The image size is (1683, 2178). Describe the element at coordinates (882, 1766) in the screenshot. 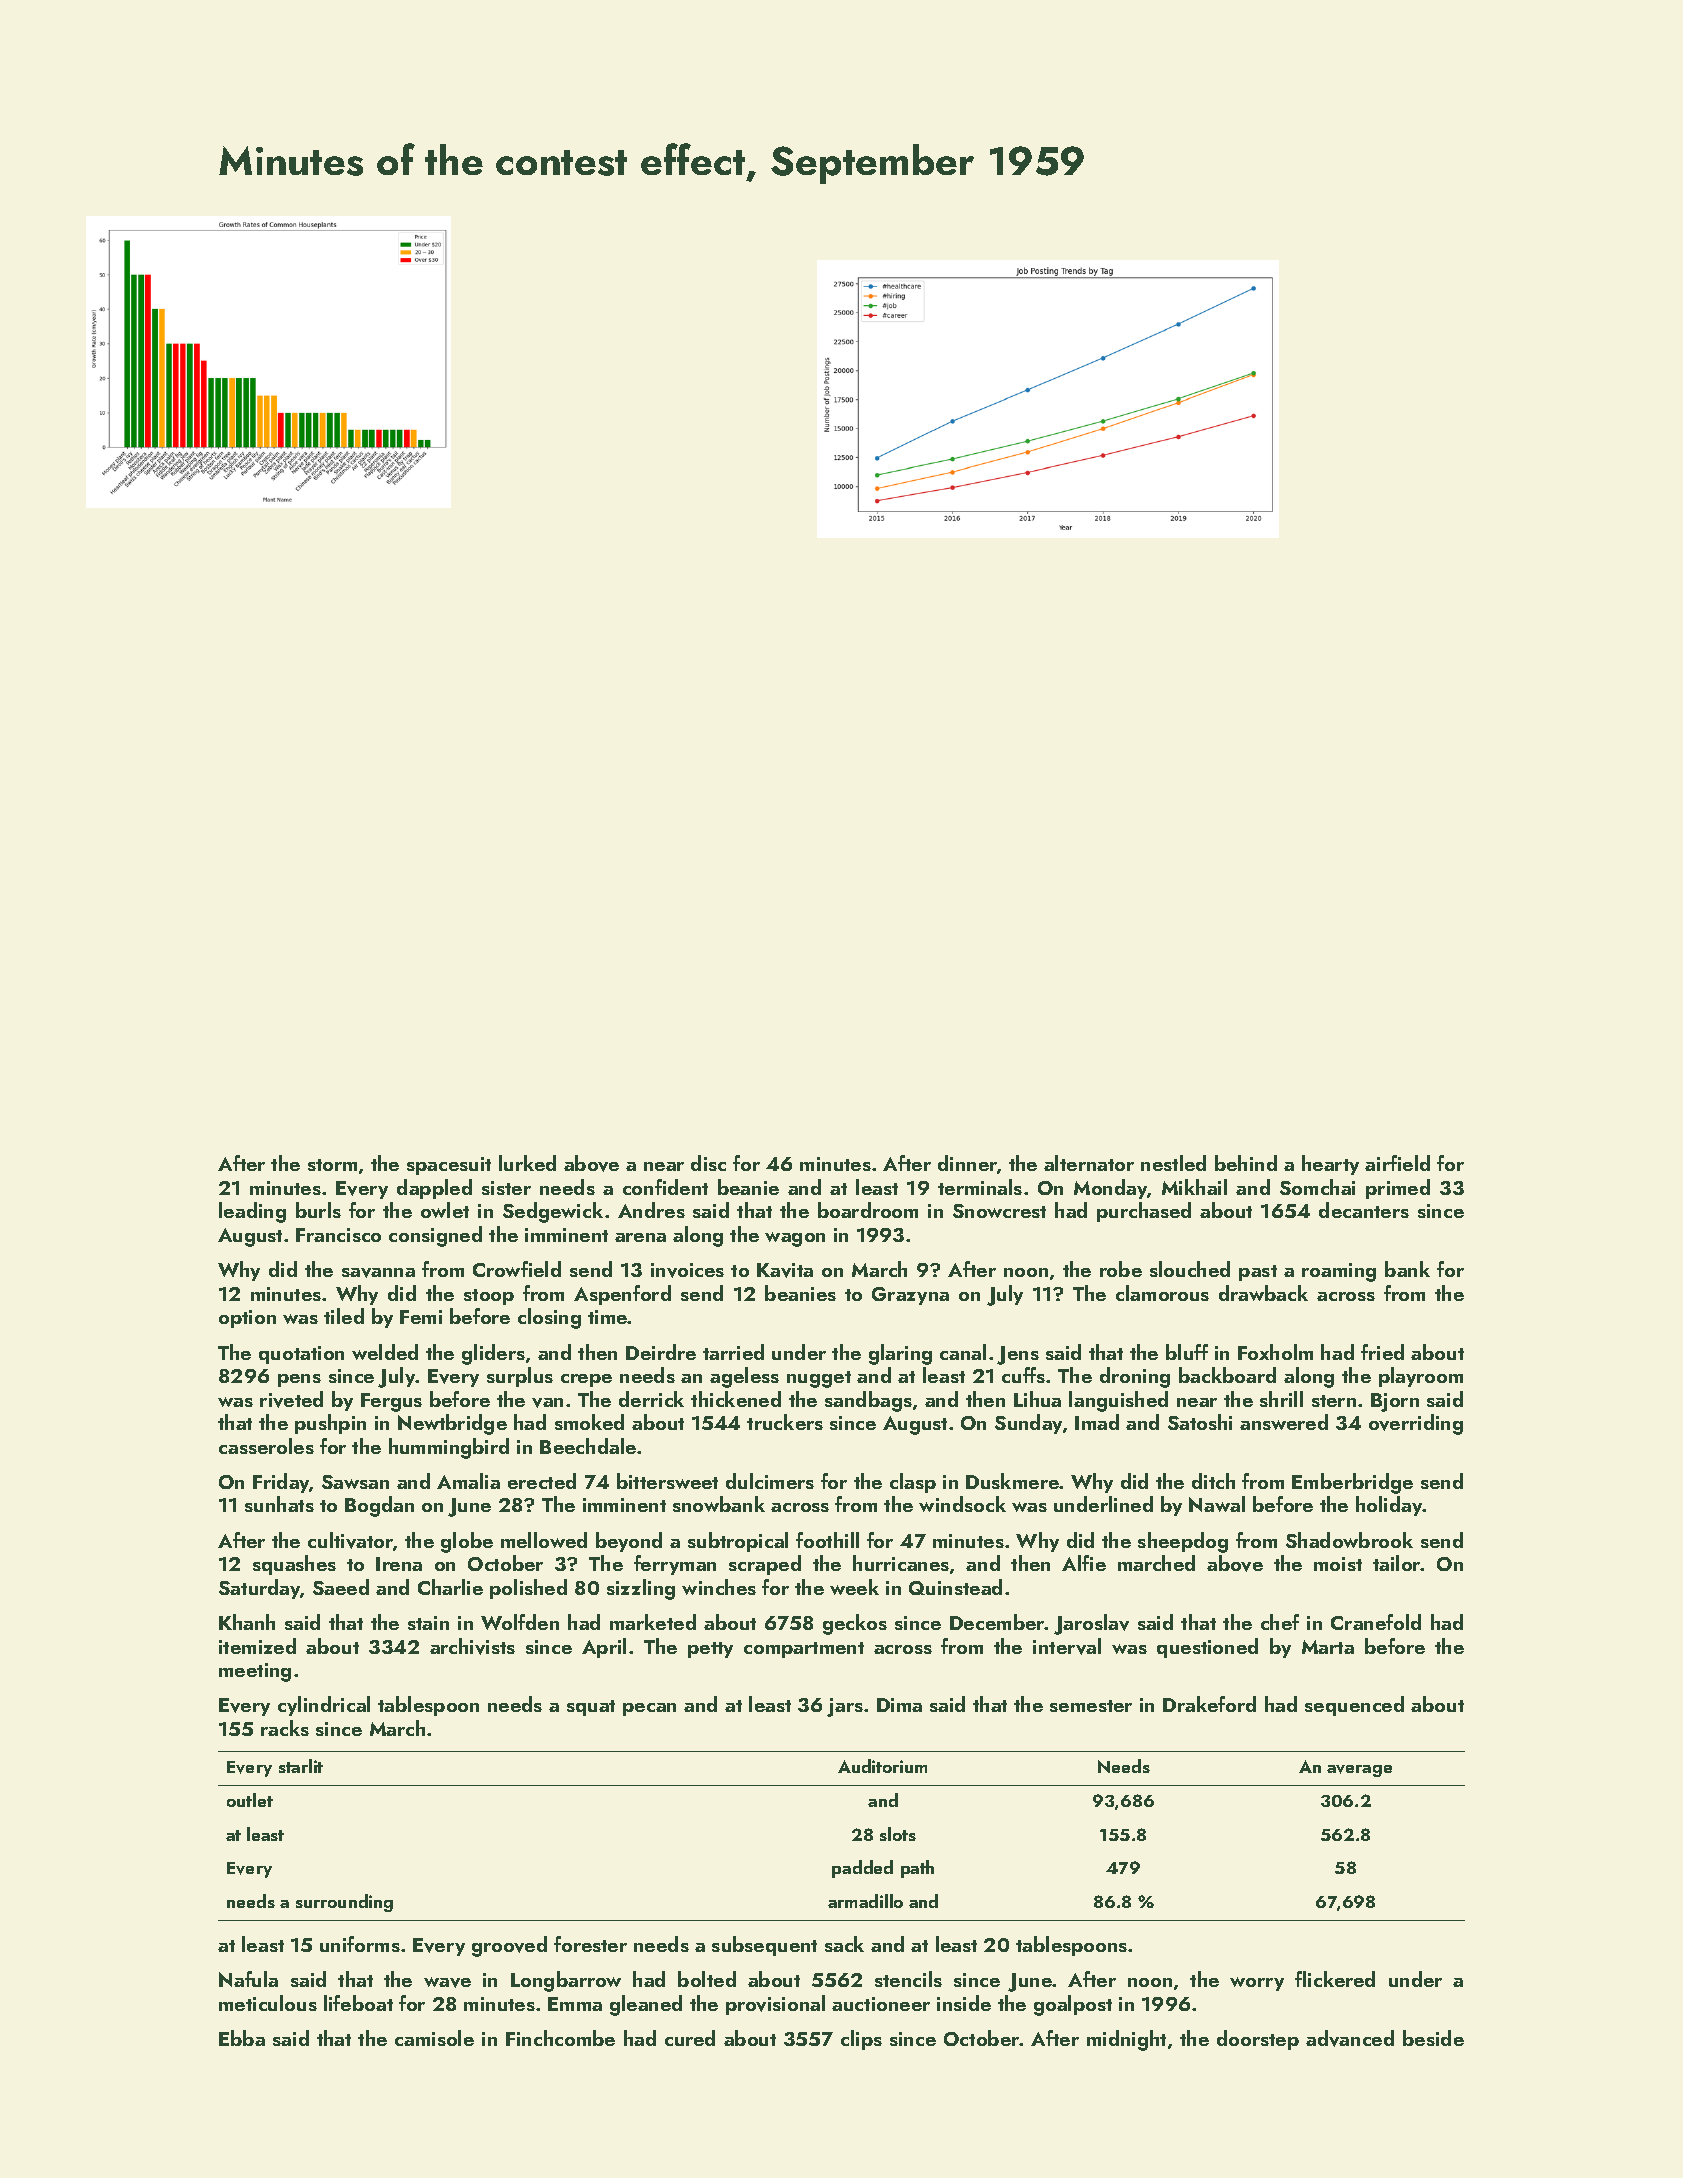

I see `Auditorium` at that location.
